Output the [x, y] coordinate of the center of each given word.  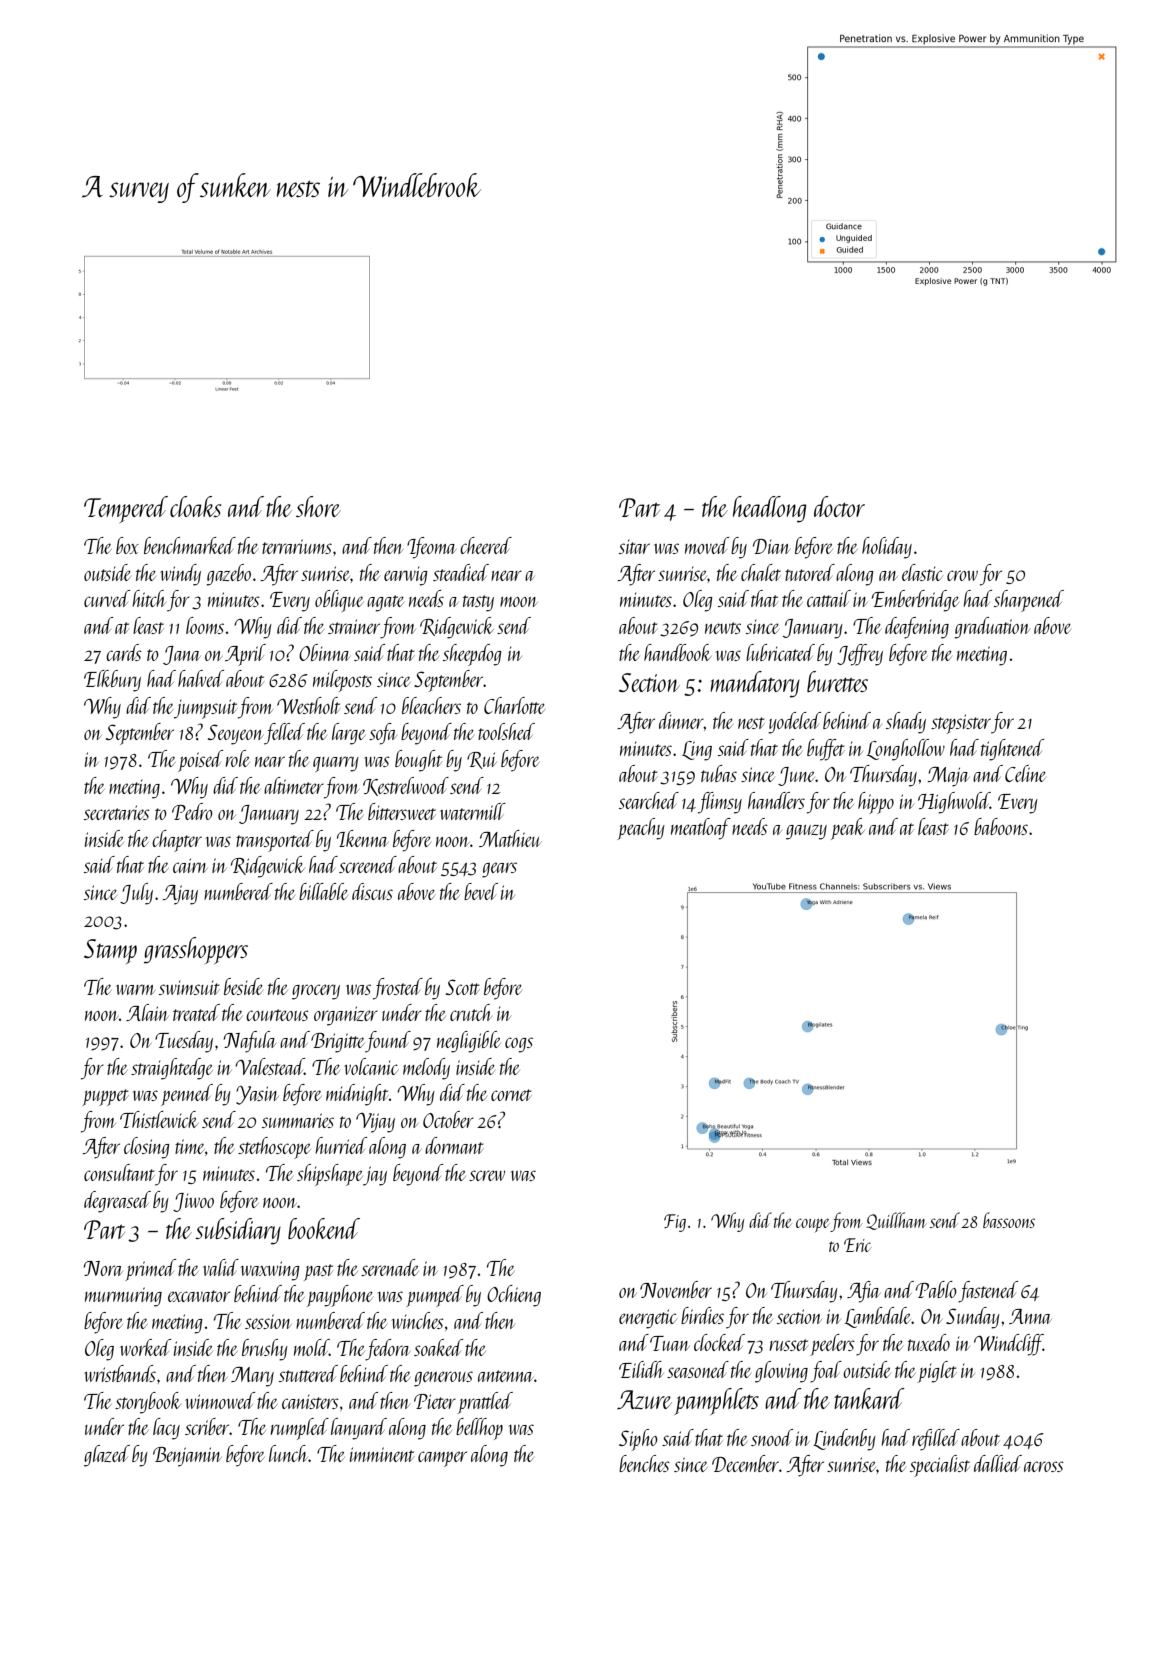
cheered [486, 545]
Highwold [954, 803]
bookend [324, 1228]
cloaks [195, 506]
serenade [390, 1267]
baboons [1001, 826]
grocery [316, 992]
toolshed [506, 731]
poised [200, 761]
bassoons [1009, 1220]
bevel [481, 891]
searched [649, 800]
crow [962, 575]
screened [368, 864]
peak [848, 829]
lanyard [359, 1429]
